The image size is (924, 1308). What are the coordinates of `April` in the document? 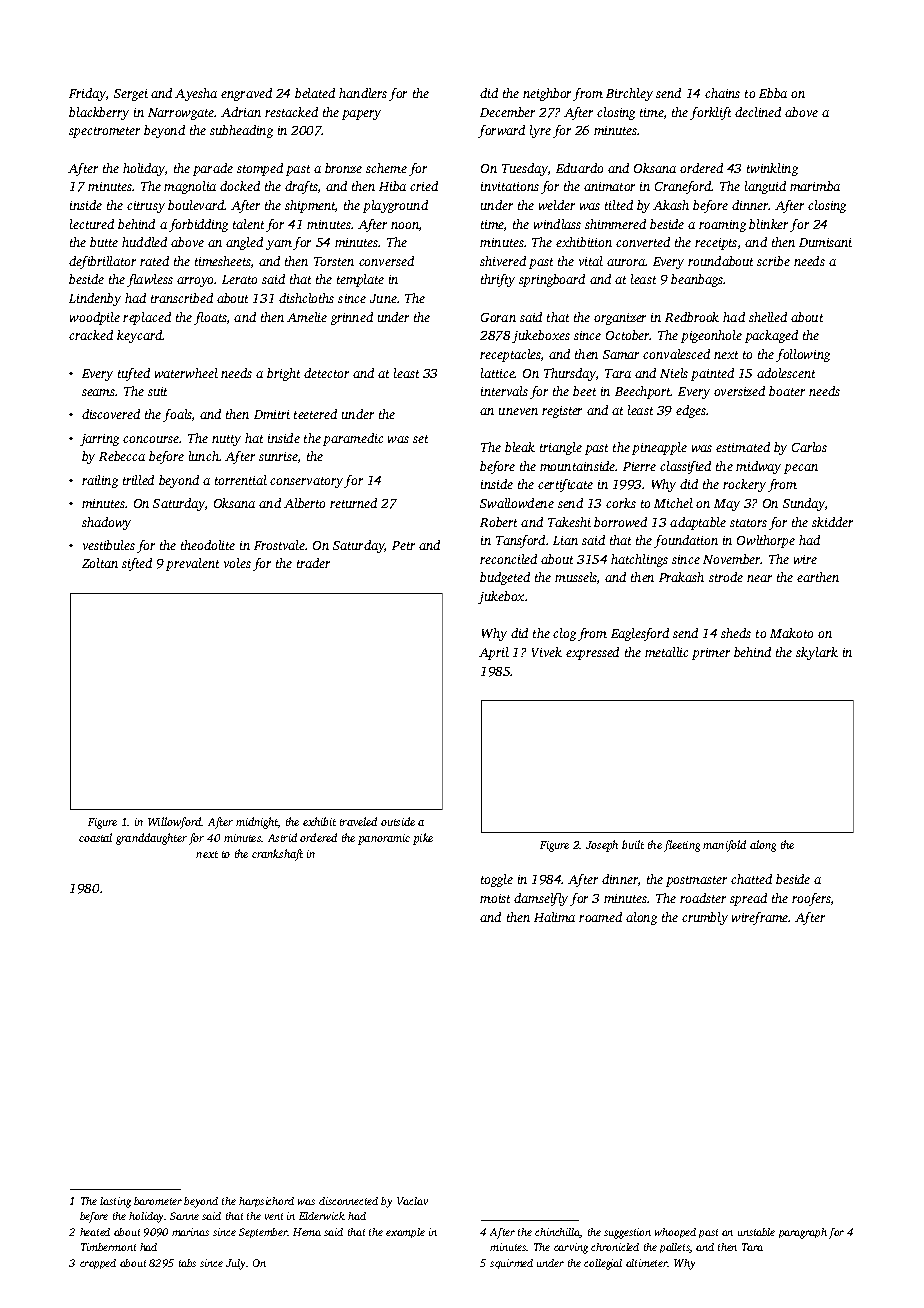 It's located at (494, 653).
